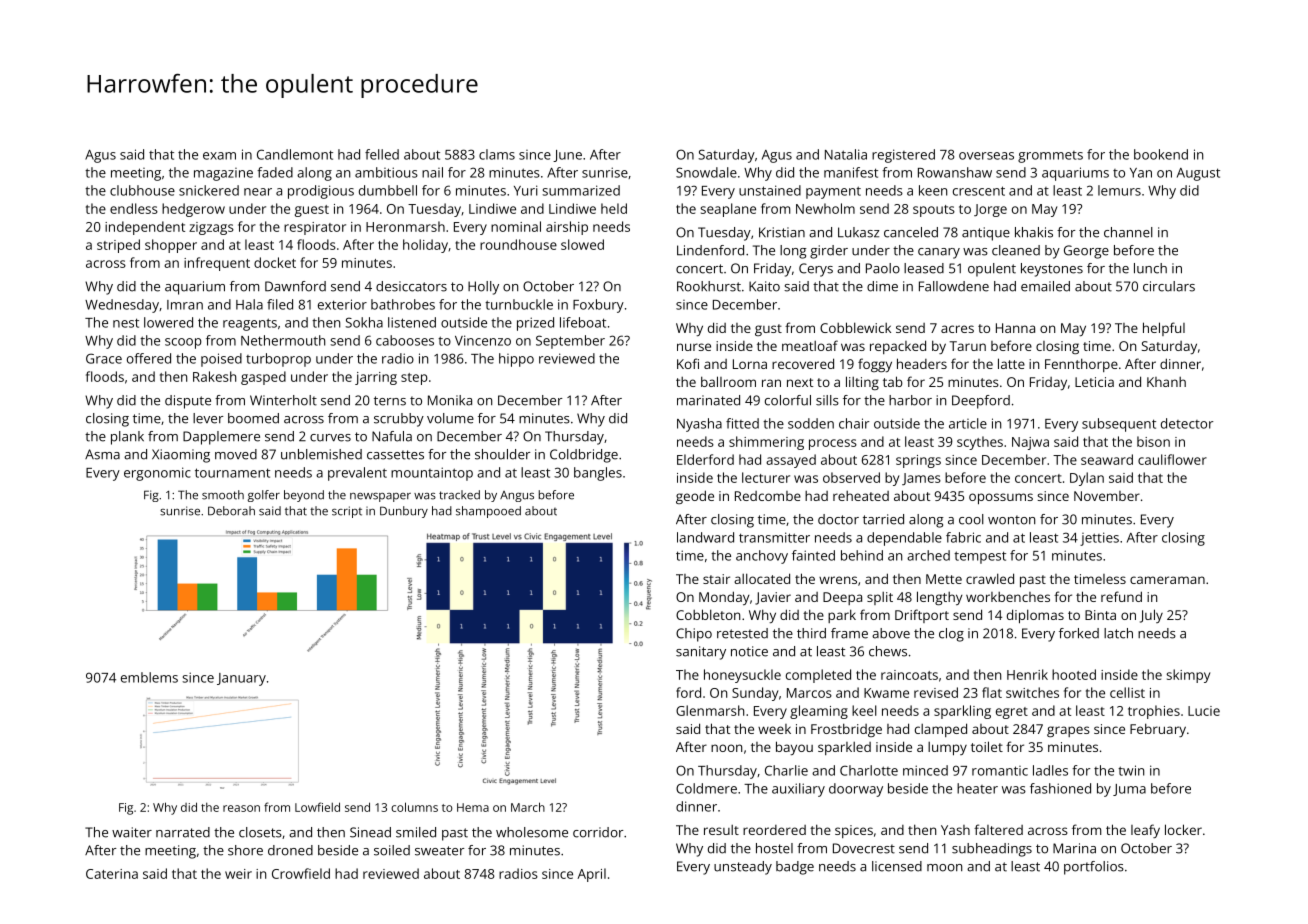  What do you see at coordinates (231, 511) in the page?
I see `Deborah` at bounding box center [231, 511].
